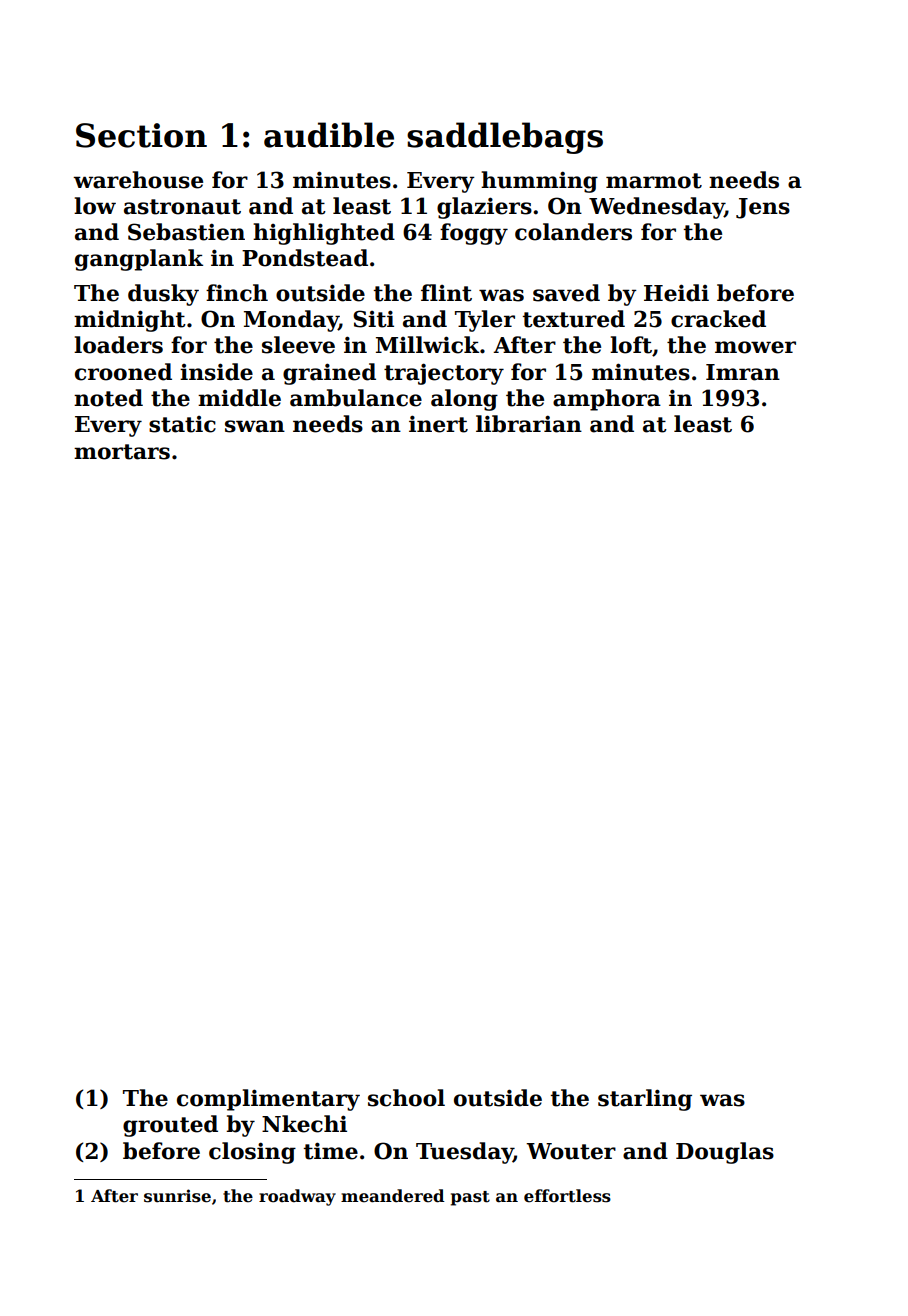 The width and height of the image is (908, 1316). What do you see at coordinates (95, 206) in the image?
I see `low` at bounding box center [95, 206].
